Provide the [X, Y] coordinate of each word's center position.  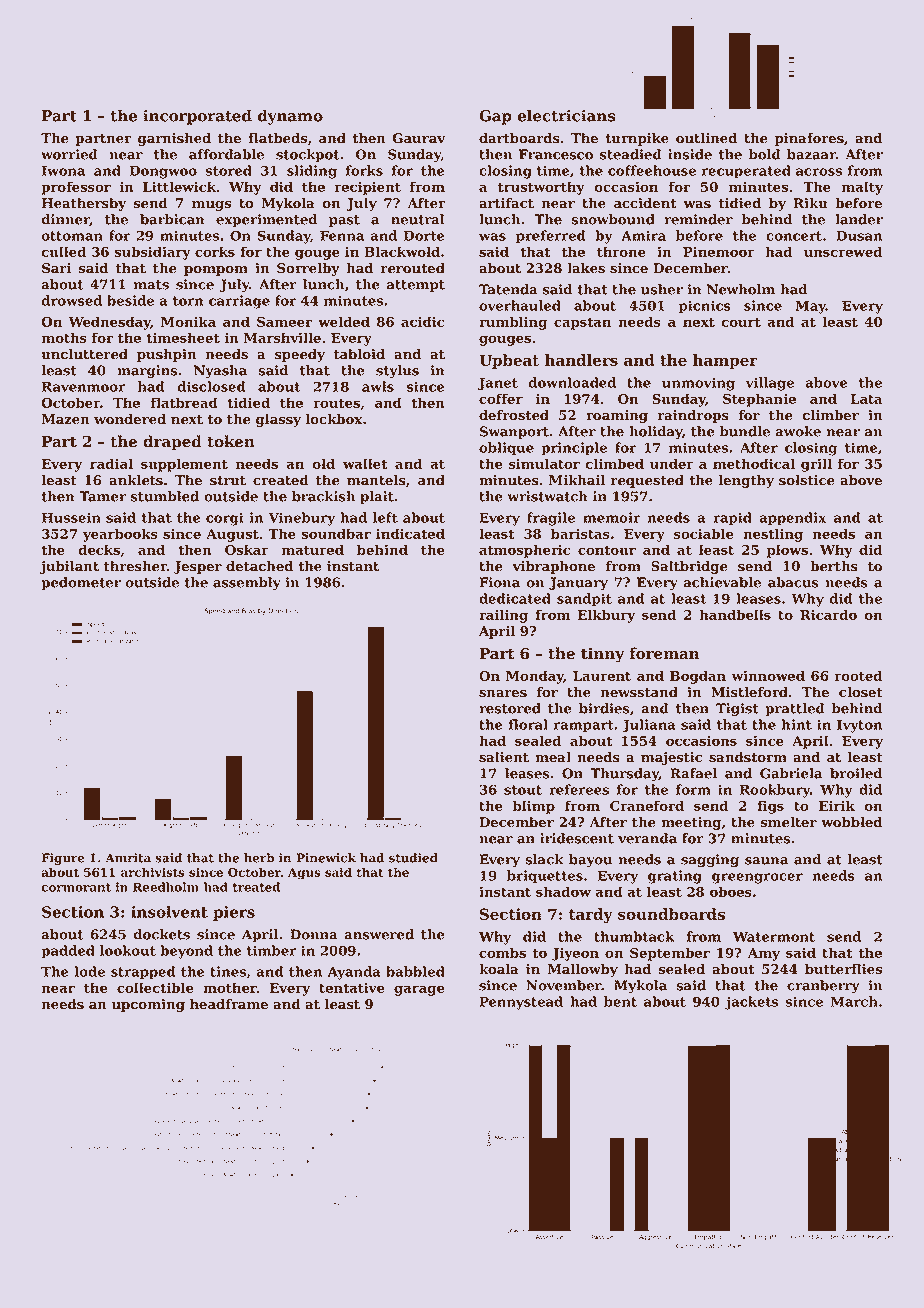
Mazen [66, 419]
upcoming [148, 1005]
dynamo [290, 117]
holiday [655, 433]
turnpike [637, 139]
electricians [566, 115]
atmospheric [524, 551]
